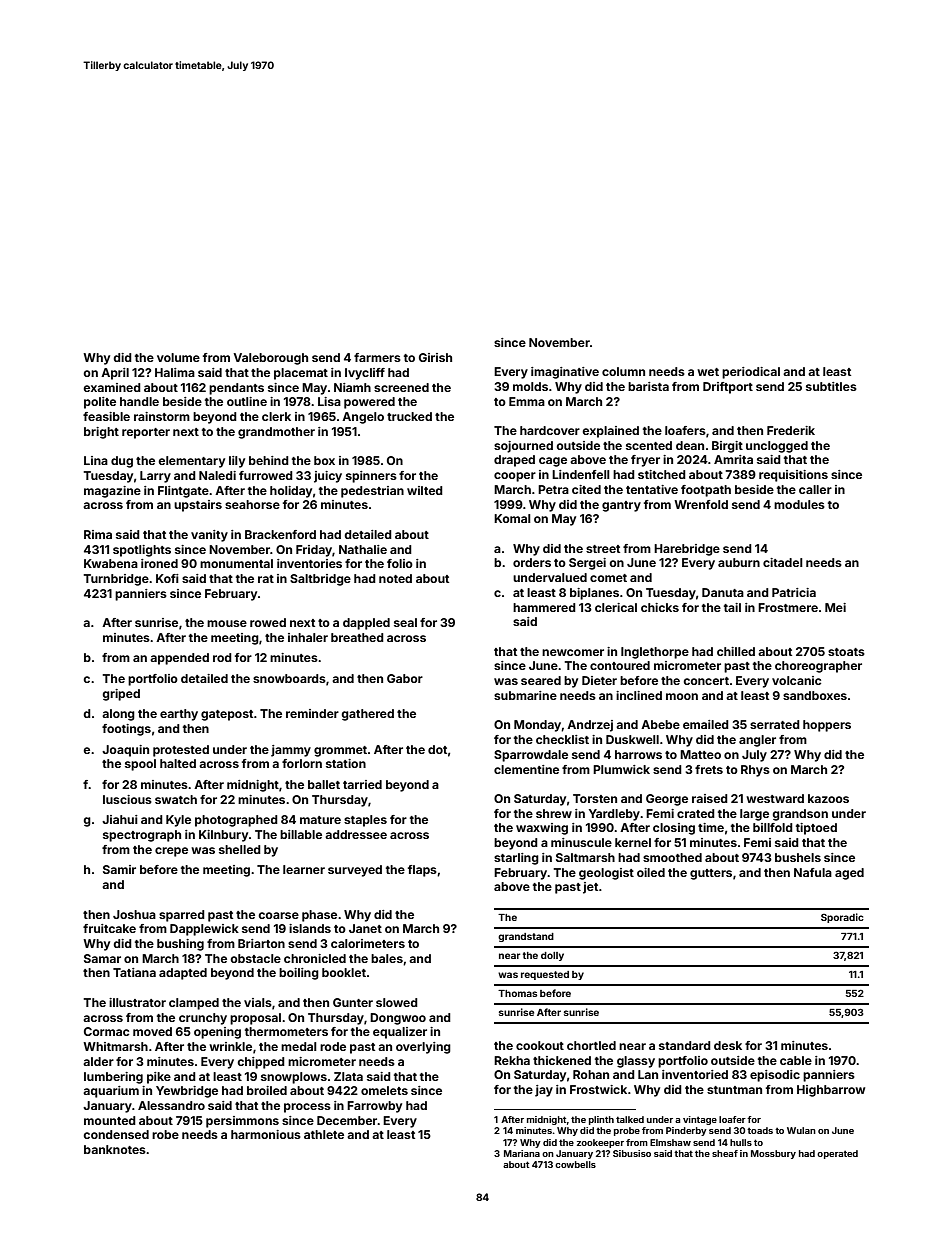 The height and width of the screenshot is (1233, 952). I want to click on Birgit, so click(727, 447).
